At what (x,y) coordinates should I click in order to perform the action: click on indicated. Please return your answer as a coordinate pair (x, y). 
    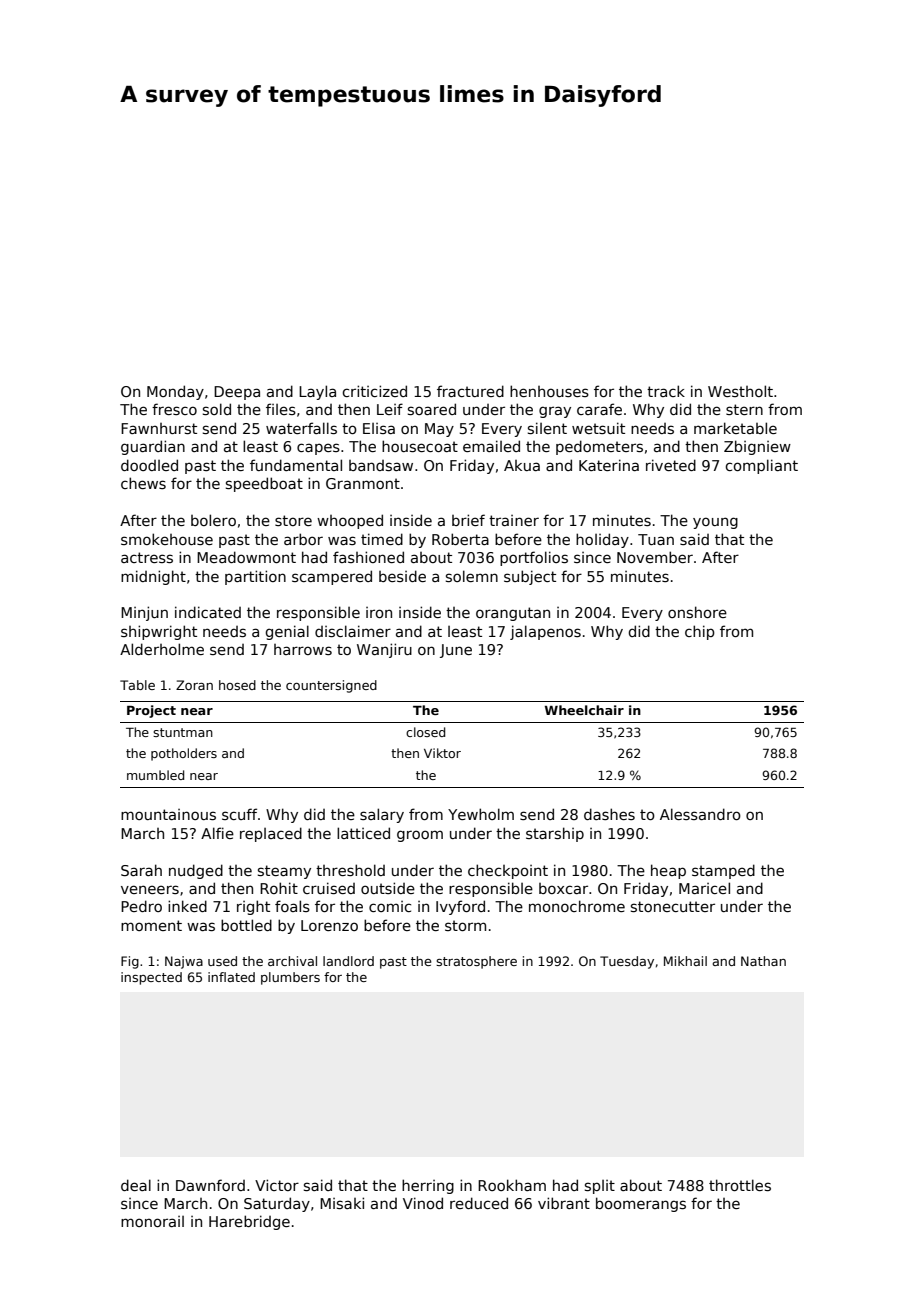
    Looking at the image, I should click on (208, 612).
